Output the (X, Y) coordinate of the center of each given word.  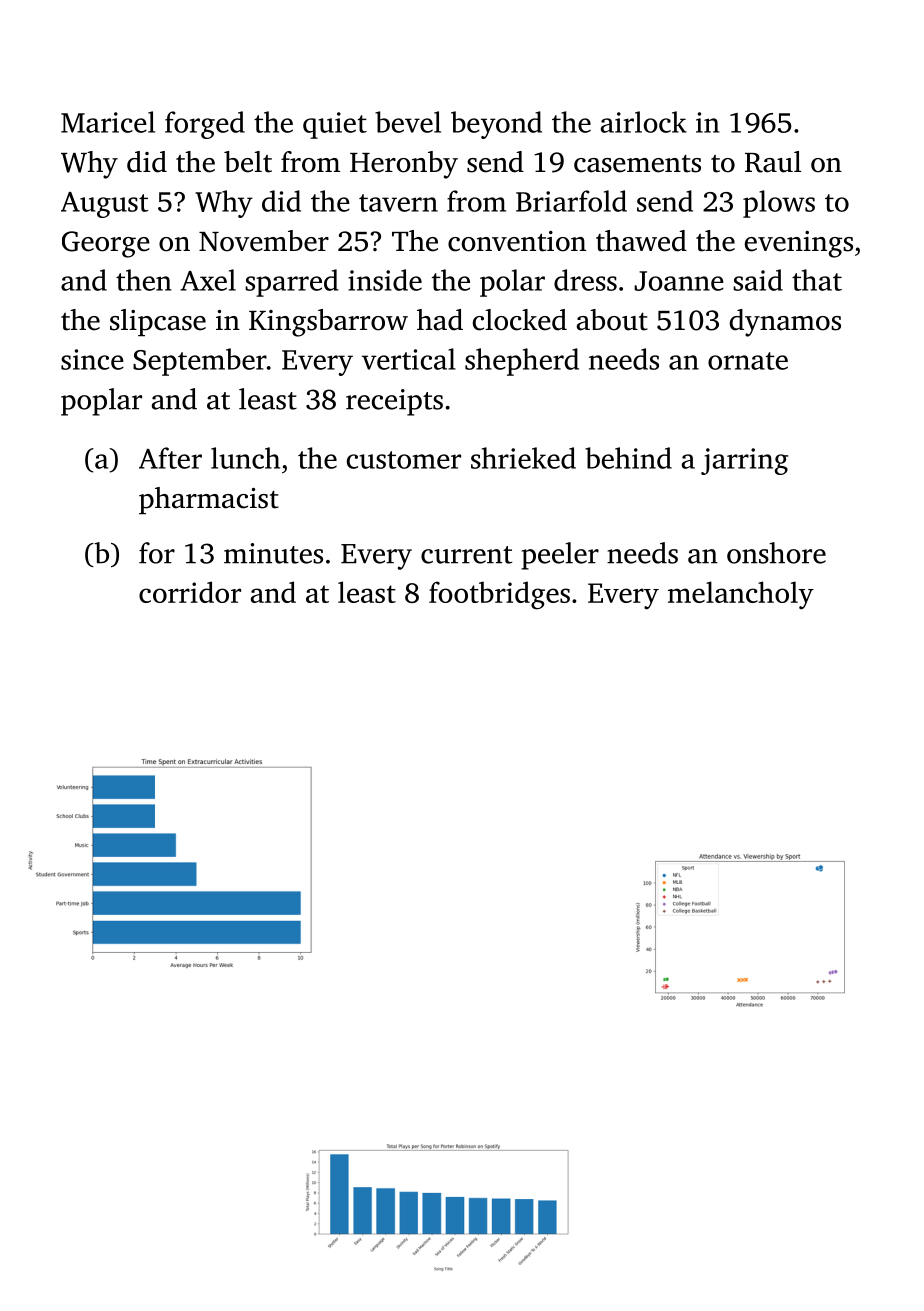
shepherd (522, 362)
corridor (190, 592)
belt (248, 162)
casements (637, 163)
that (817, 280)
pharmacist (209, 500)
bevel (408, 122)
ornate (748, 361)
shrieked (523, 458)
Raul (773, 162)
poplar (101, 402)
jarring (744, 461)
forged (205, 125)
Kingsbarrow (328, 323)
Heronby (404, 165)
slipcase (158, 322)
